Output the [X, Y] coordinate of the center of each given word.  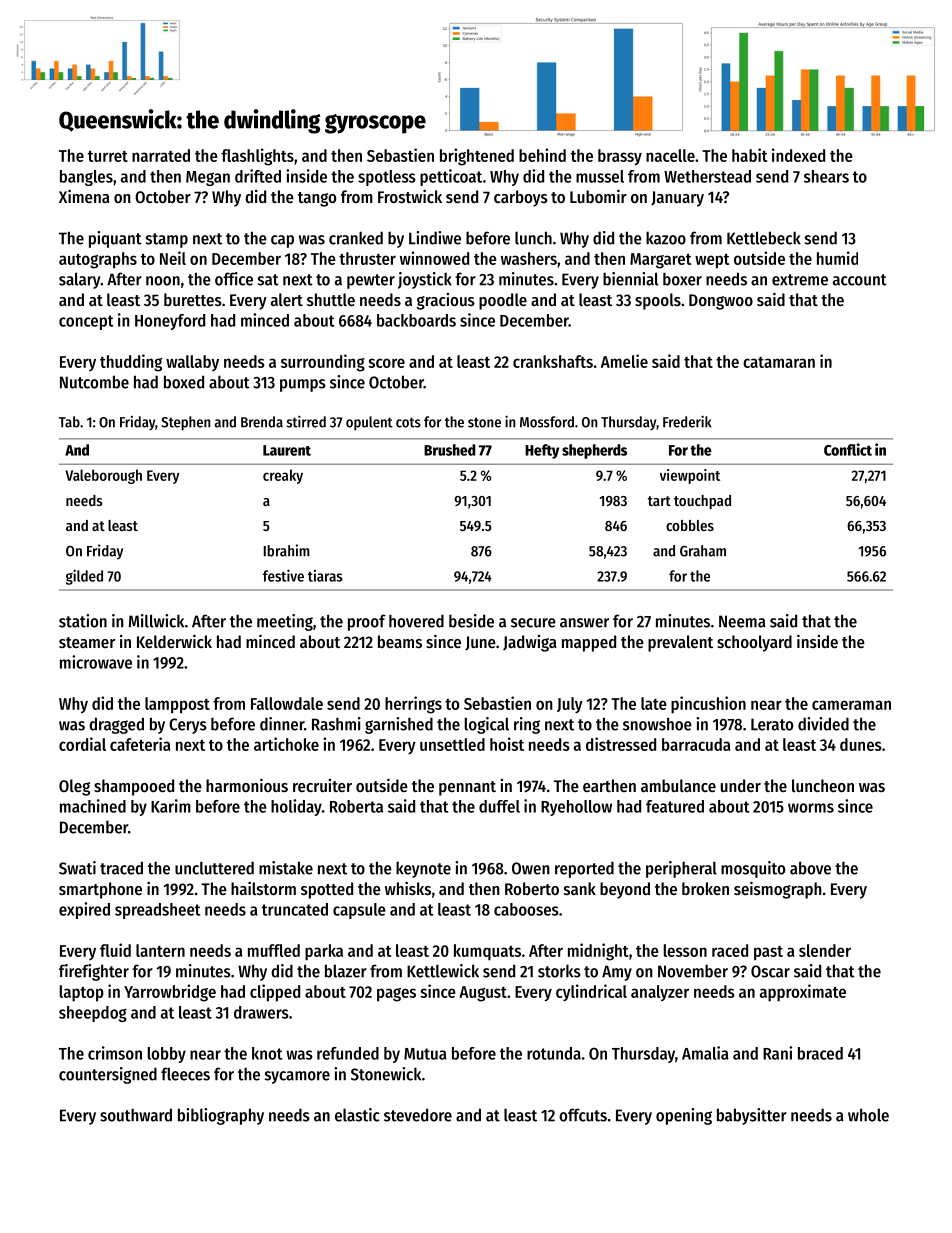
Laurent [287, 450]
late [654, 703]
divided [823, 724]
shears [826, 176]
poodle [503, 301]
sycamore [297, 1077]
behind [542, 155]
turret [108, 156]
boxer [682, 279]
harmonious [247, 785]
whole [868, 1115]
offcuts [583, 1115]
